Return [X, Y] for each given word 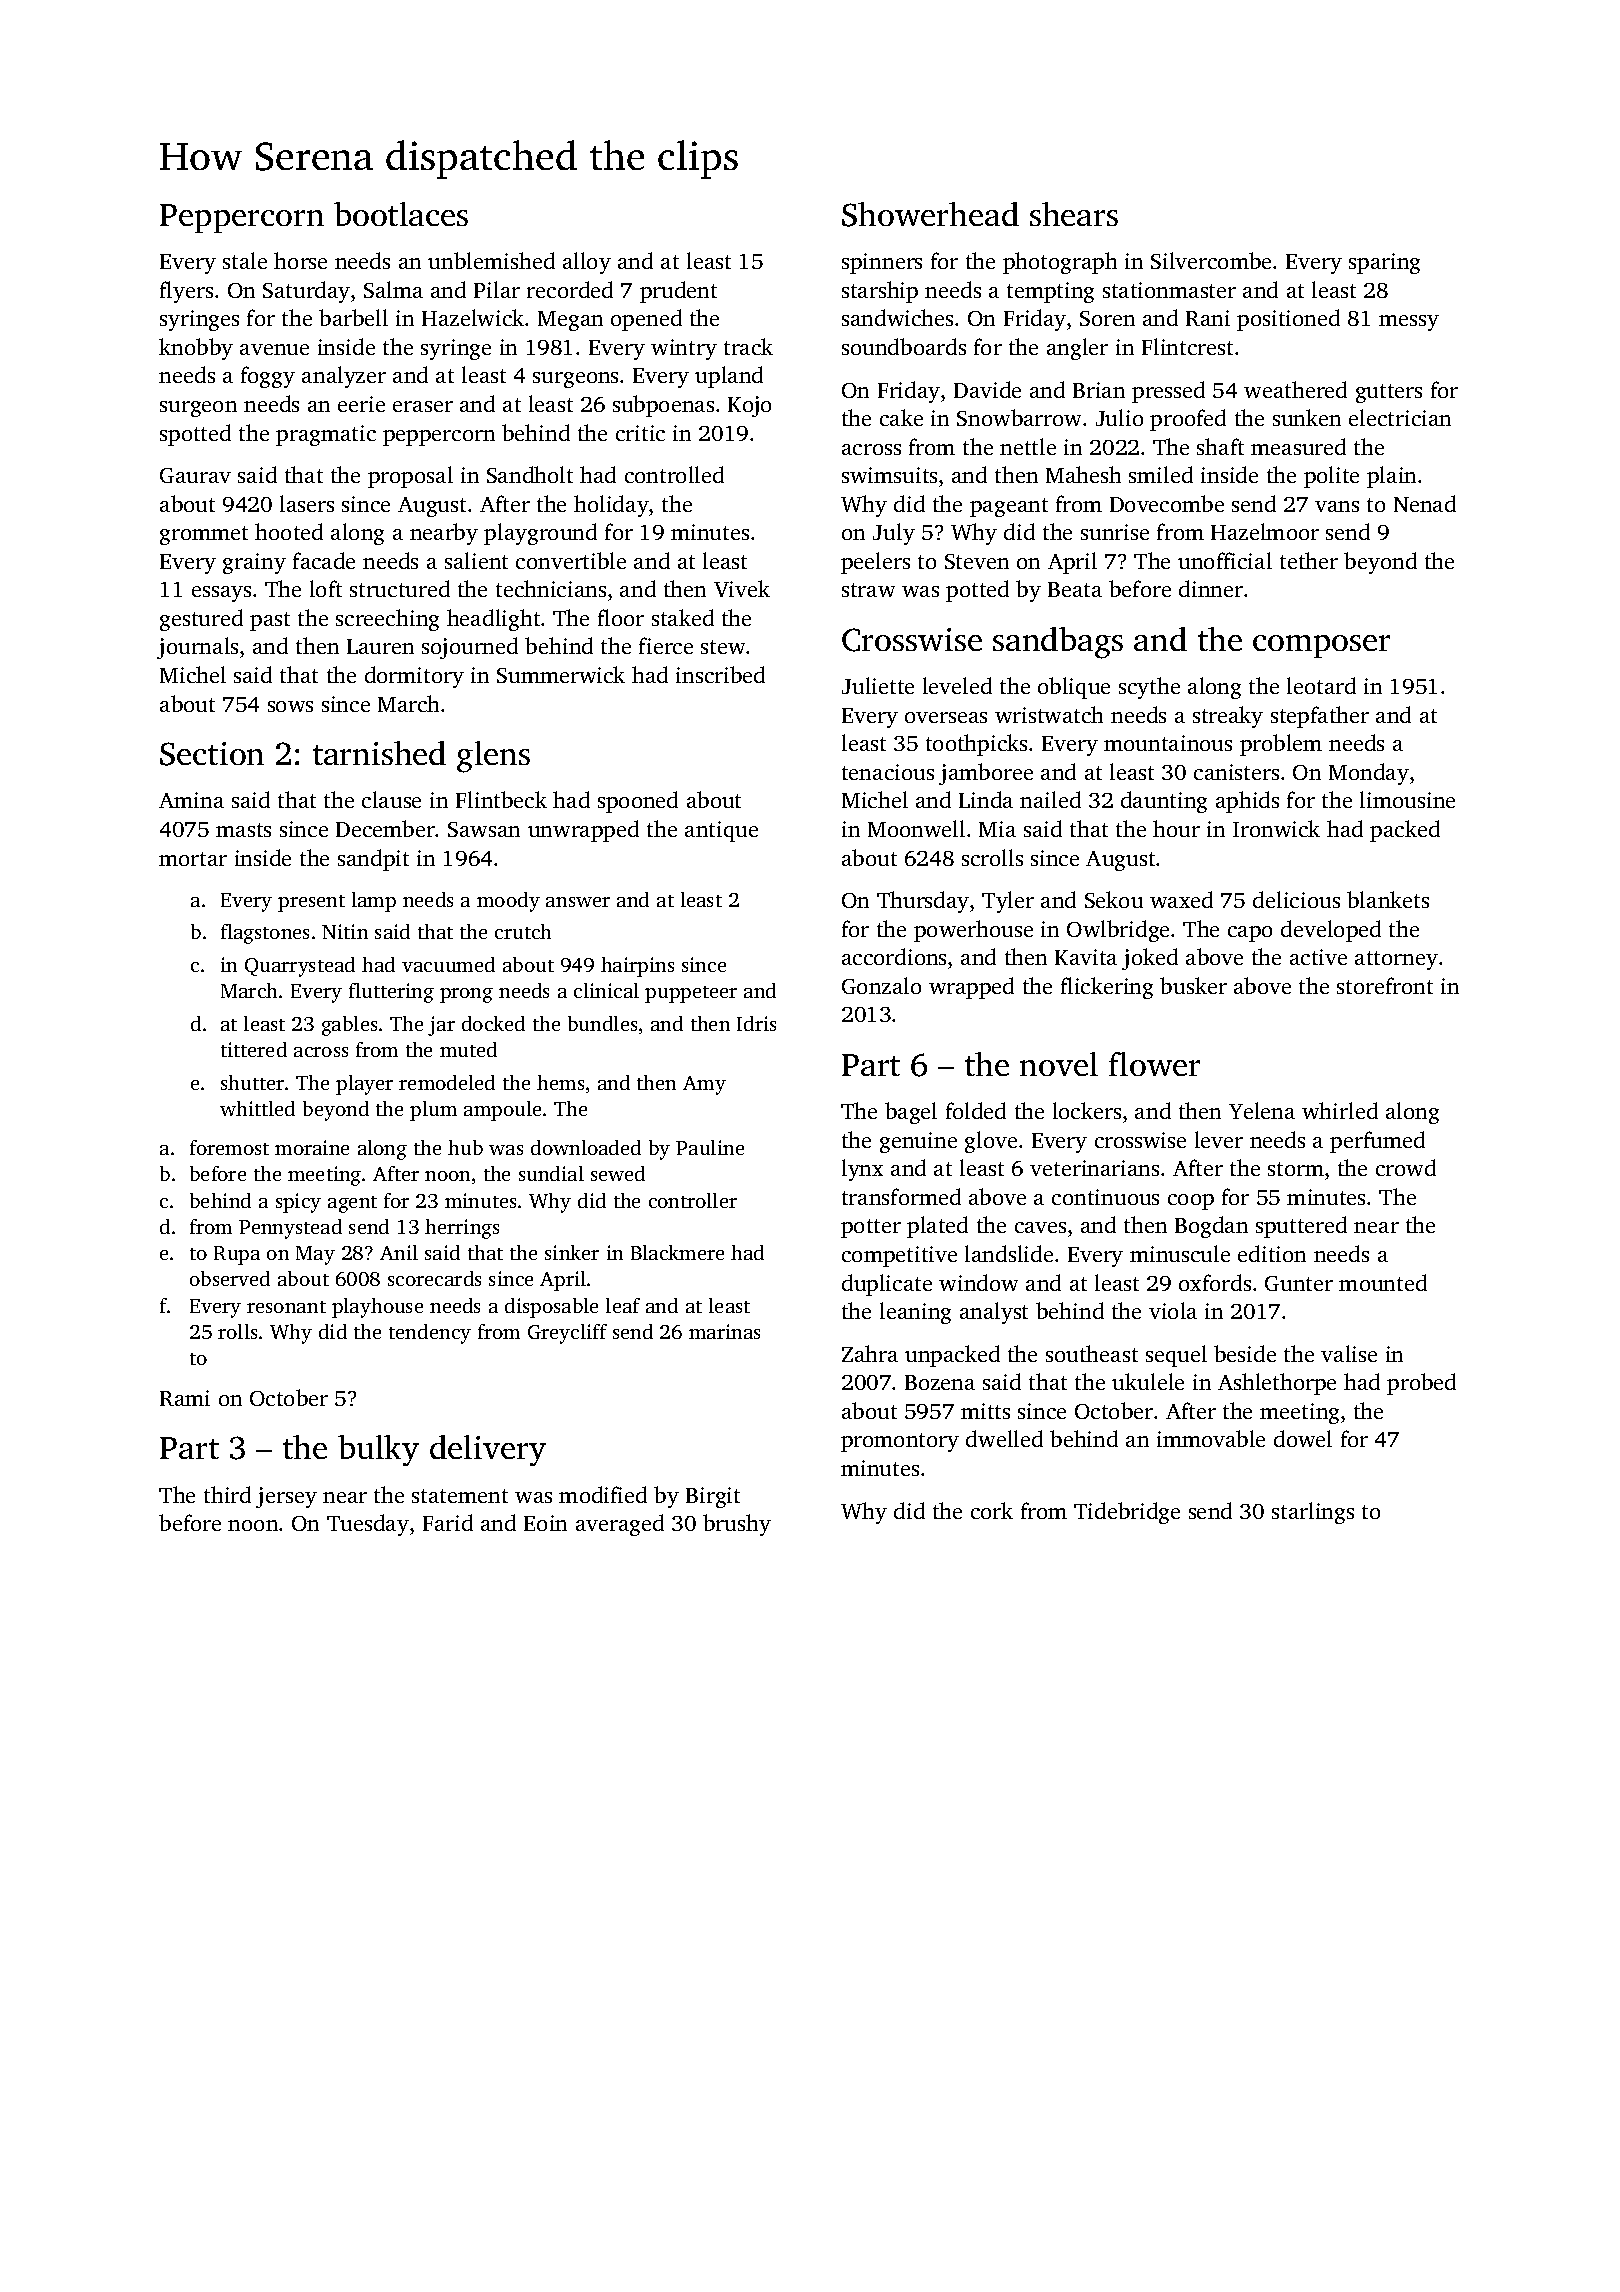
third [227, 1494]
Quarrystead [300, 967]
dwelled [1004, 1438]
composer [1321, 646]
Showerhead [930, 214]
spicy [298, 1203]
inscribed [720, 674]
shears [1074, 214]
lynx [862, 1170]
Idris [756, 1023]
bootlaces [401, 214]
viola [1173, 1310]
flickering [1107, 988]
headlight [493, 620]
